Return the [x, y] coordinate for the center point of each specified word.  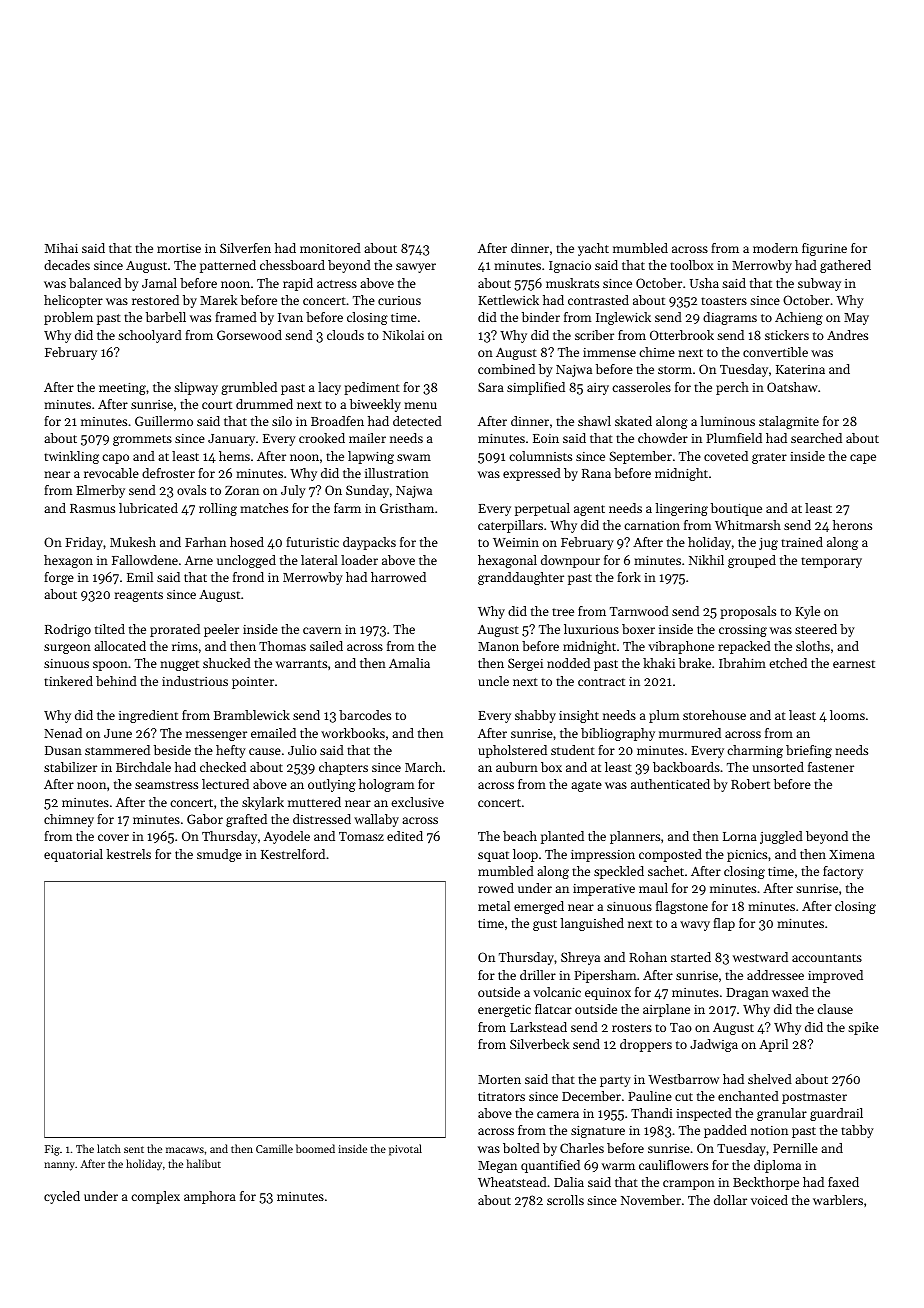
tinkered [68, 681]
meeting [122, 389]
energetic [504, 1011]
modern [775, 248]
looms [847, 715]
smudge [219, 855]
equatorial [73, 855]
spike [863, 1028]
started [691, 957]
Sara [491, 387]
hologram [386, 785]
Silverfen [245, 248]
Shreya [580, 958]
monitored [330, 248]
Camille [274, 1148]
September [641, 457]
